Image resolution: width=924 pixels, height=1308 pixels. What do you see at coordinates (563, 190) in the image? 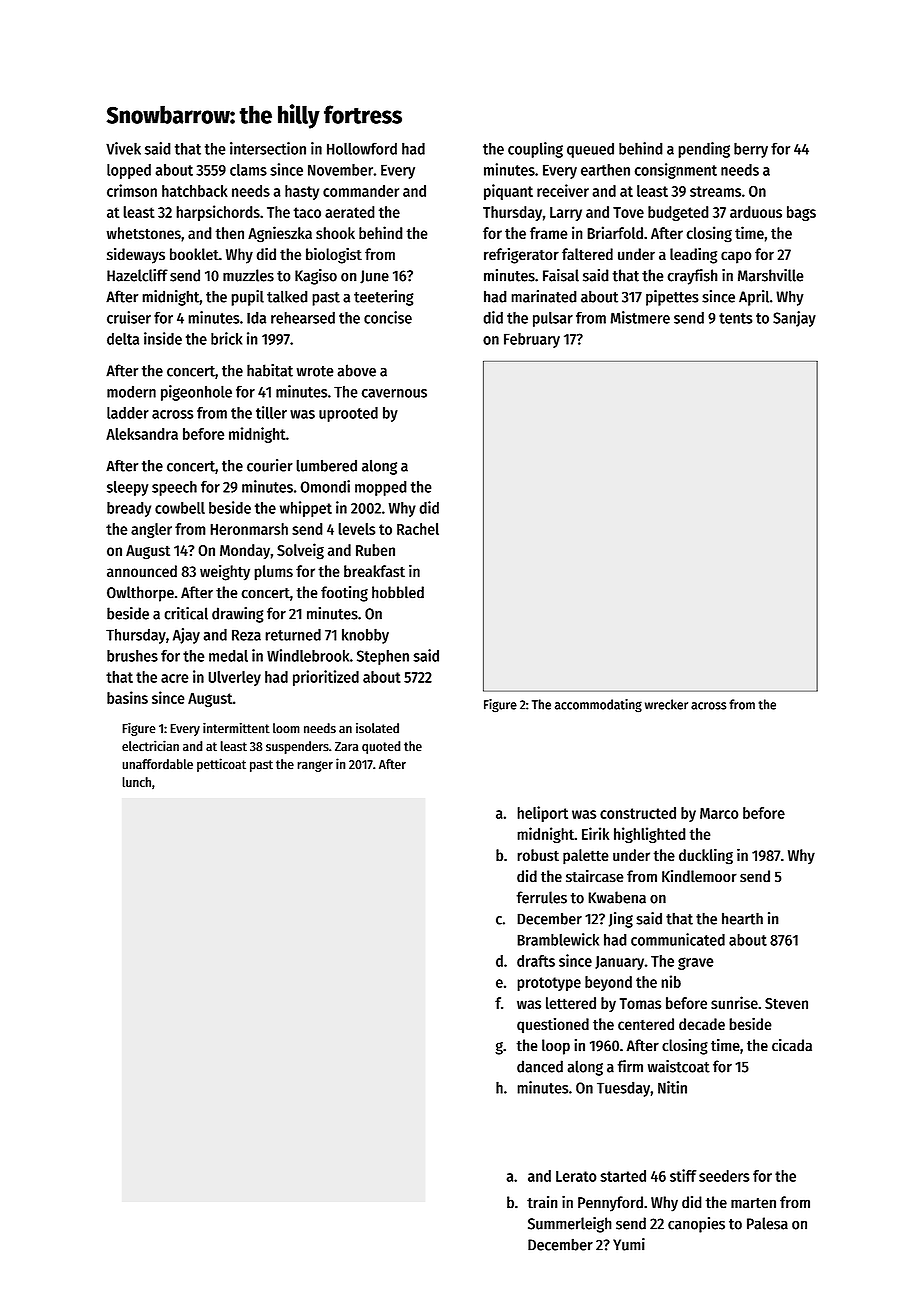
I see `receiver` at bounding box center [563, 190].
